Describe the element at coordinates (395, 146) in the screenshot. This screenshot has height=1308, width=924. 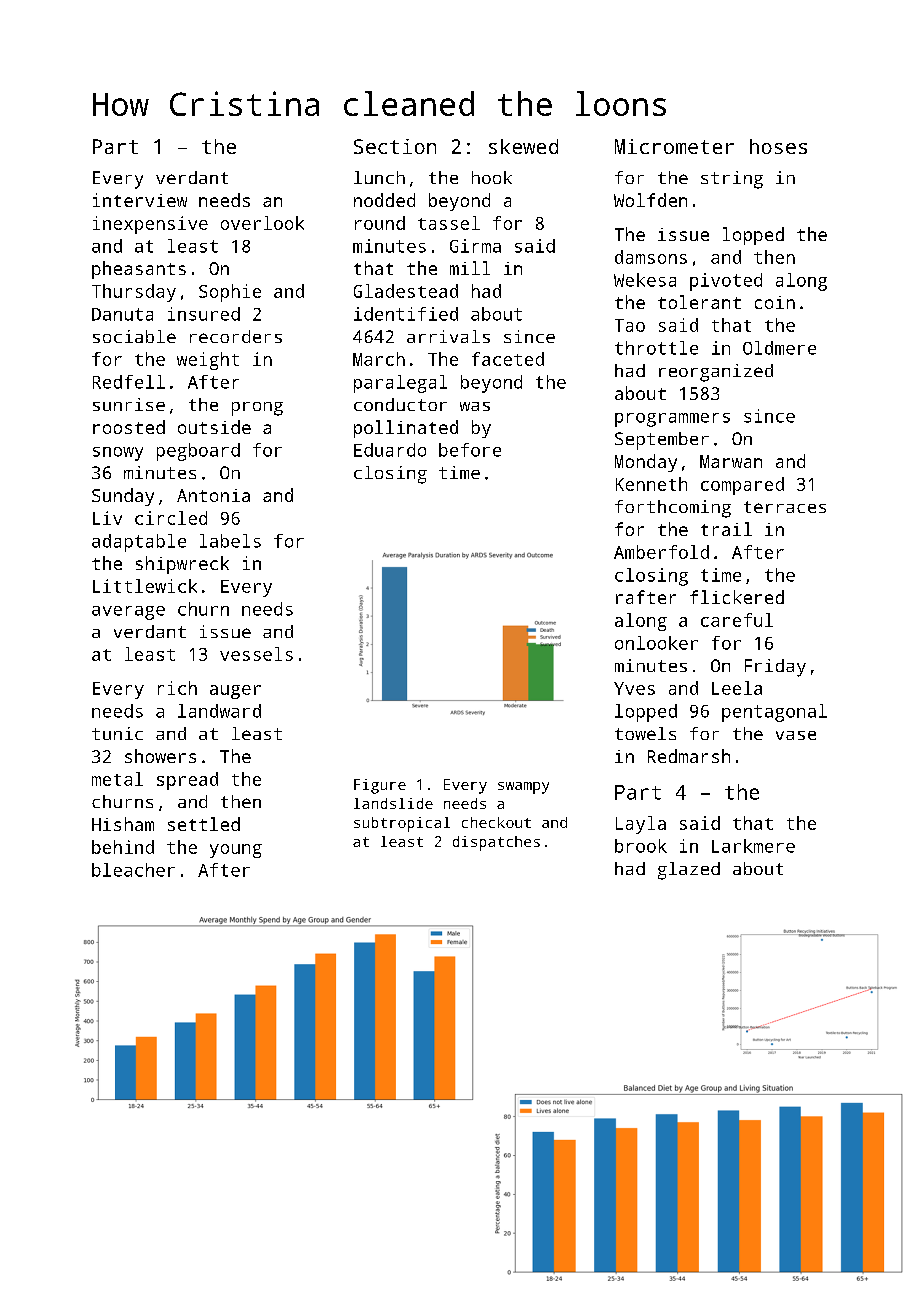
I see `Section` at that location.
